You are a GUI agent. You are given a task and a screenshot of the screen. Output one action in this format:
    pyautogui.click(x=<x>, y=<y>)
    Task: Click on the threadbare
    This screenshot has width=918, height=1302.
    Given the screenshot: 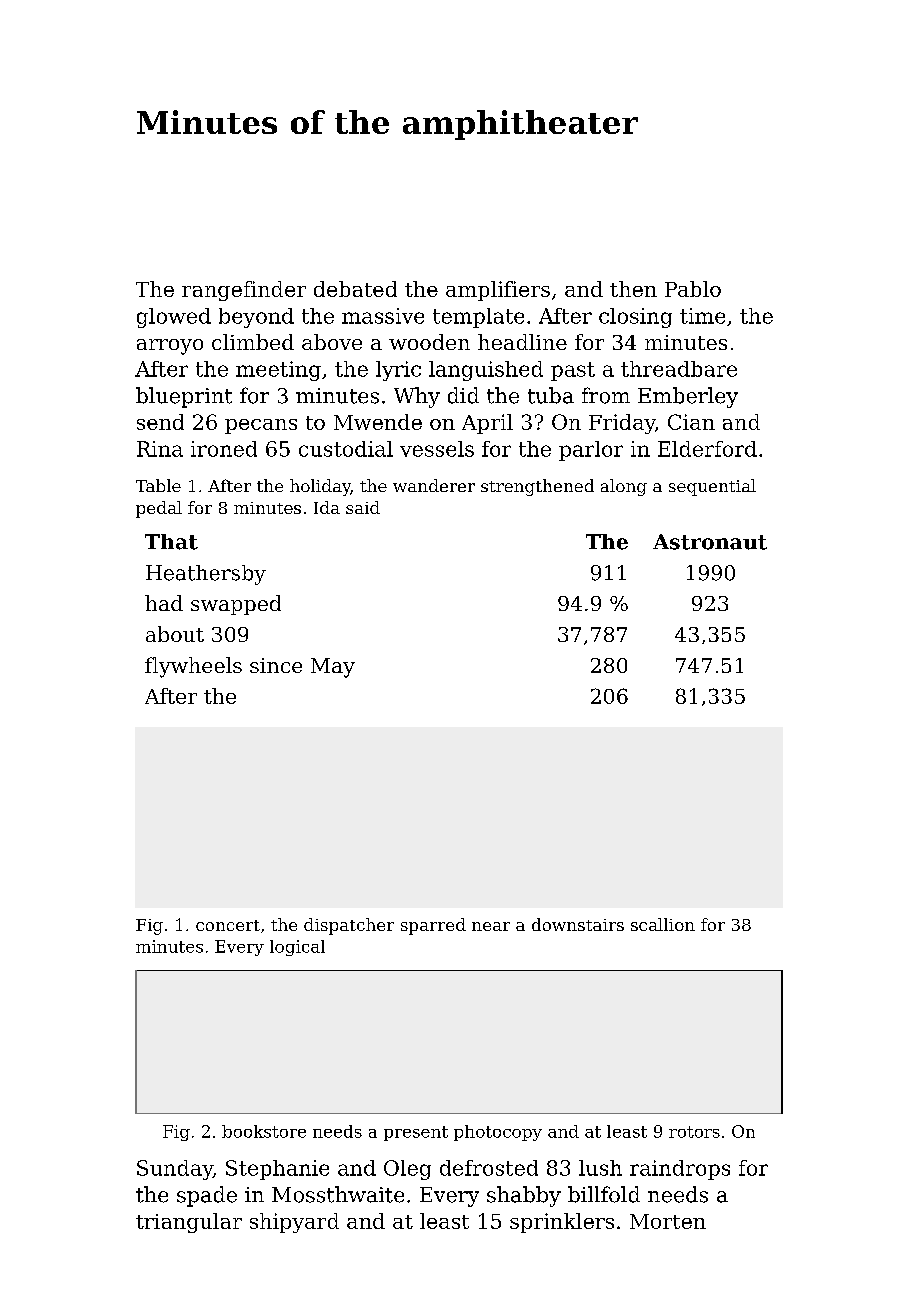 What is the action you would take?
    pyautogui.click(x=679, y=369)
